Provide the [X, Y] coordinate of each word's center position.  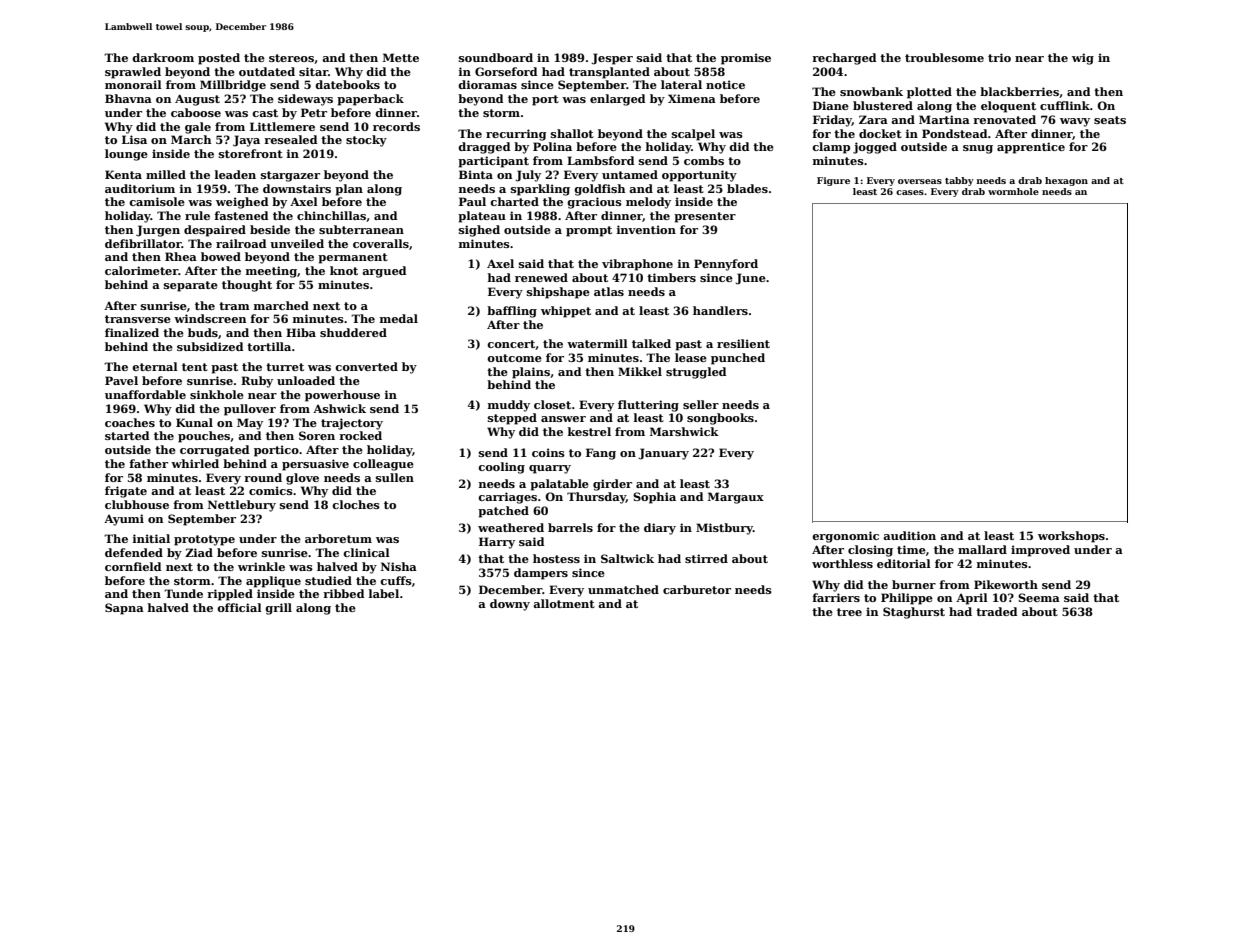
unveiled [297, 243]
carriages [507, 498]
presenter [705, 217]
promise [746, 59]
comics [271, 490]
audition [909, 535]
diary [660, 529]
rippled [230, 595]
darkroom [163, 57]
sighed [479, 231]
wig [1083, 59]
